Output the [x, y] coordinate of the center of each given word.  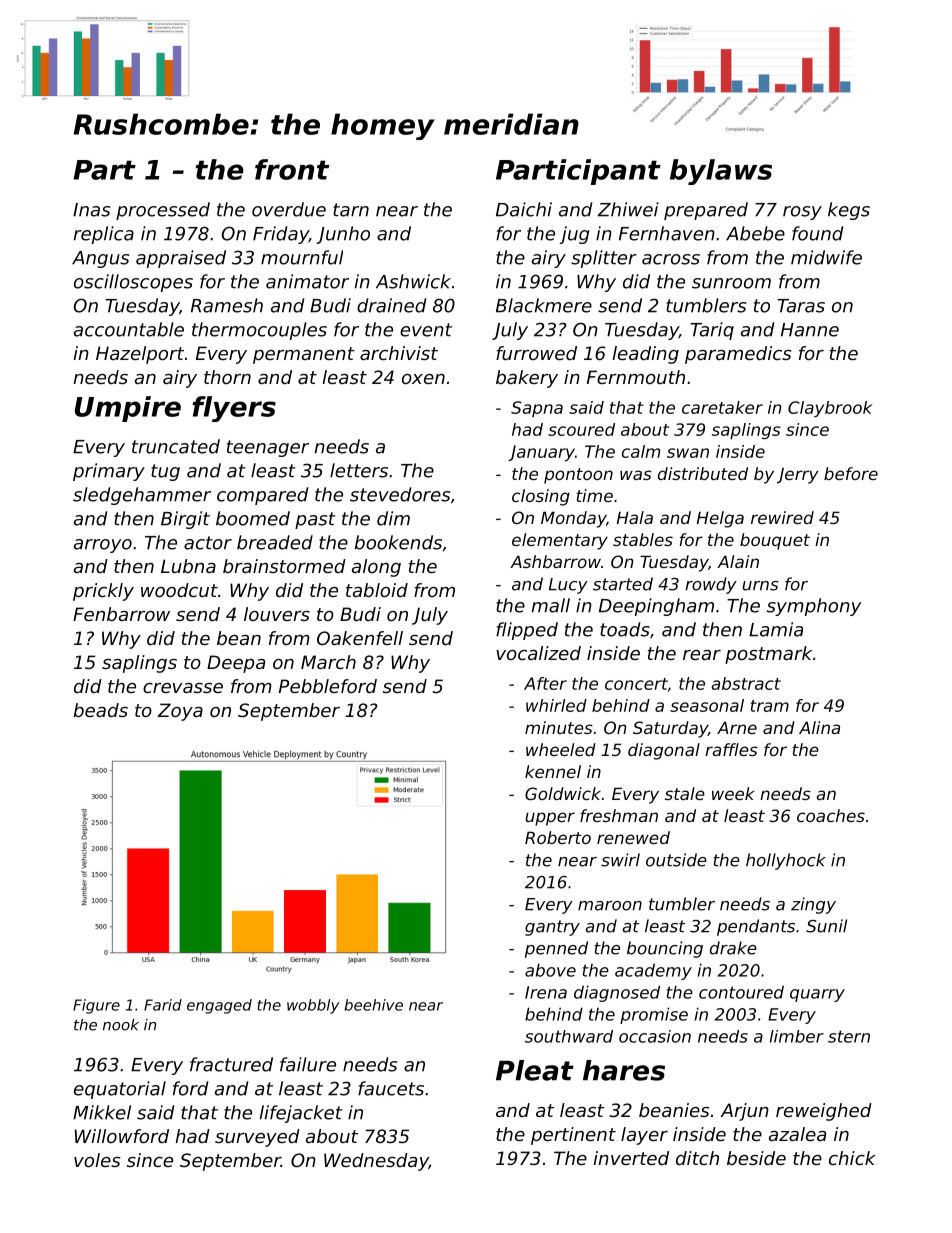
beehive [373, 1005]
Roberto [558, 837]
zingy [813, 905]
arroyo [103, 546]
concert [636, 684]
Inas [91, 210]
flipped [527, 631]
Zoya [180, 712]
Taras [801, 306]
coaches [831, 815]
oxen [423, 379]
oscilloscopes [133, 283]
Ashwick [413, 281]
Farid [163, 1005]
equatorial [120, 1090]
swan [688, 453]
